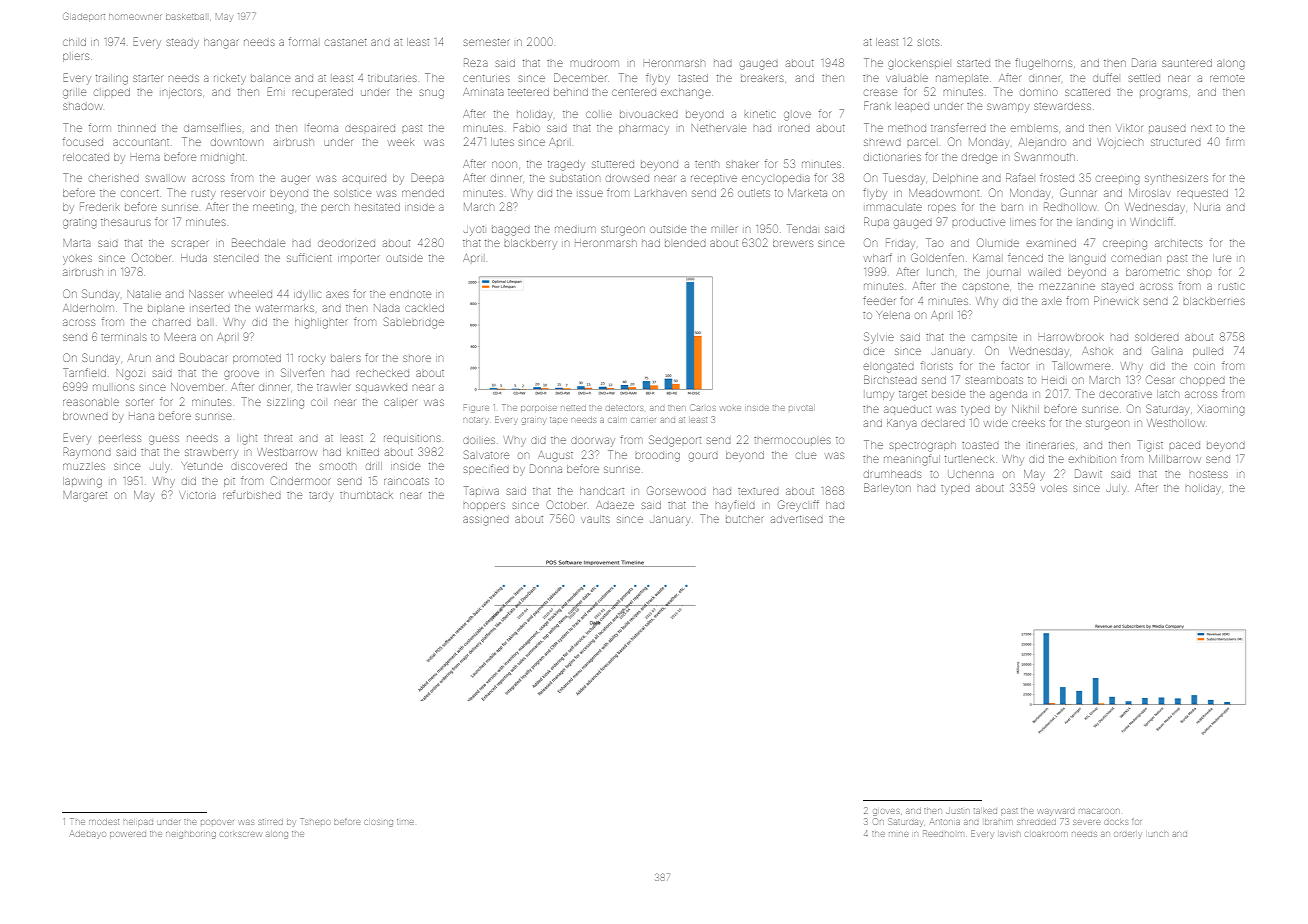 The width and height of the image is (1308, 924). Describe the element at coordinates (955, 178) in the image. I see `Delphine` at that location.
